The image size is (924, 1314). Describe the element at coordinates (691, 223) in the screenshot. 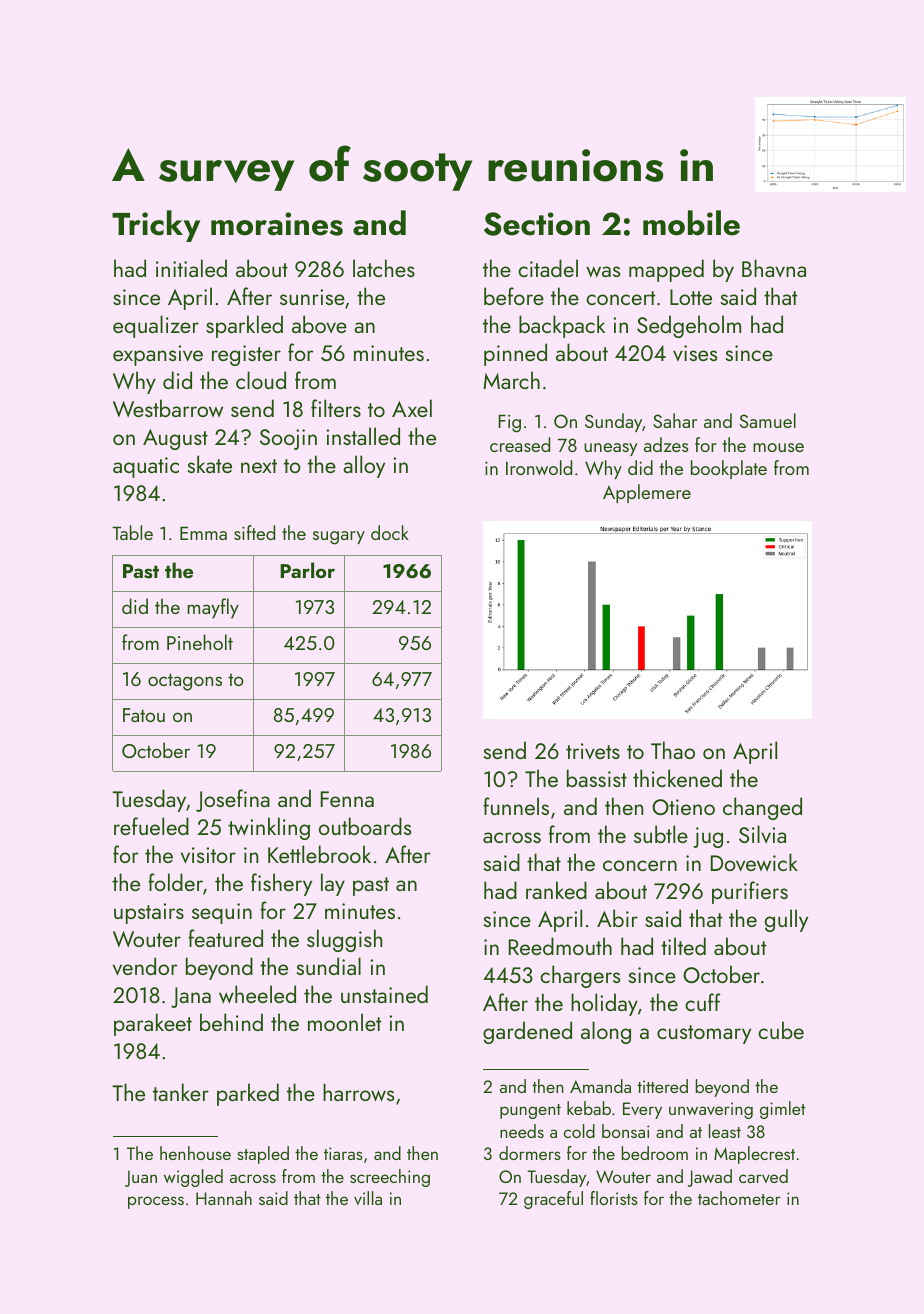

I see `mobile` at that location.
